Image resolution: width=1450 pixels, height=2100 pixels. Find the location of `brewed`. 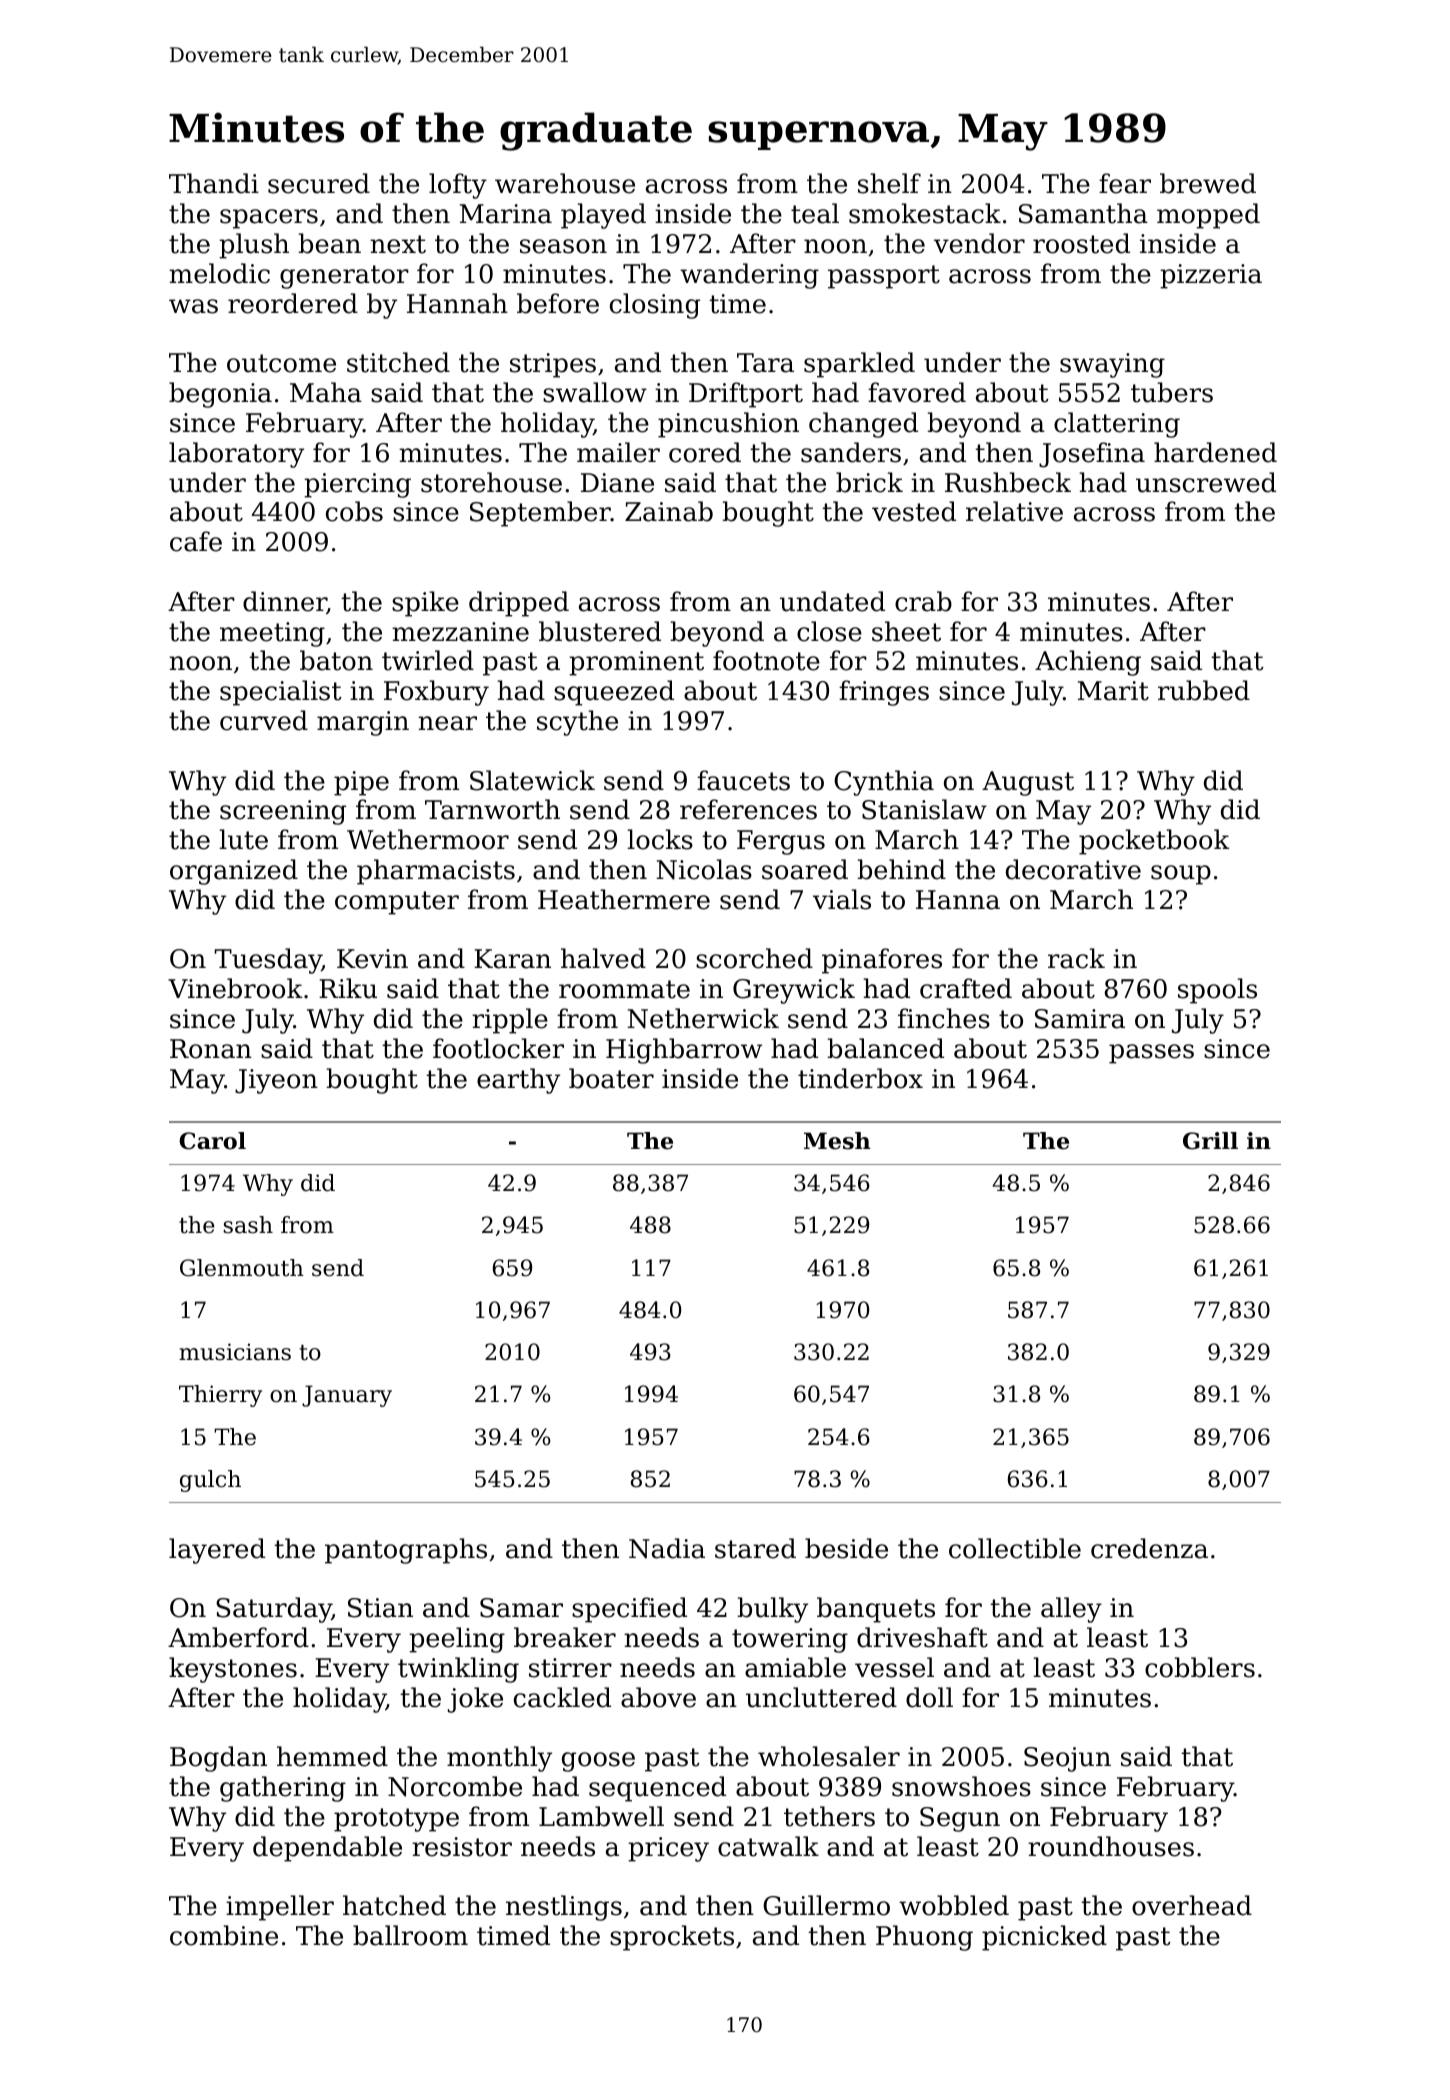

brewed is located at coordinates (1208, 183).
